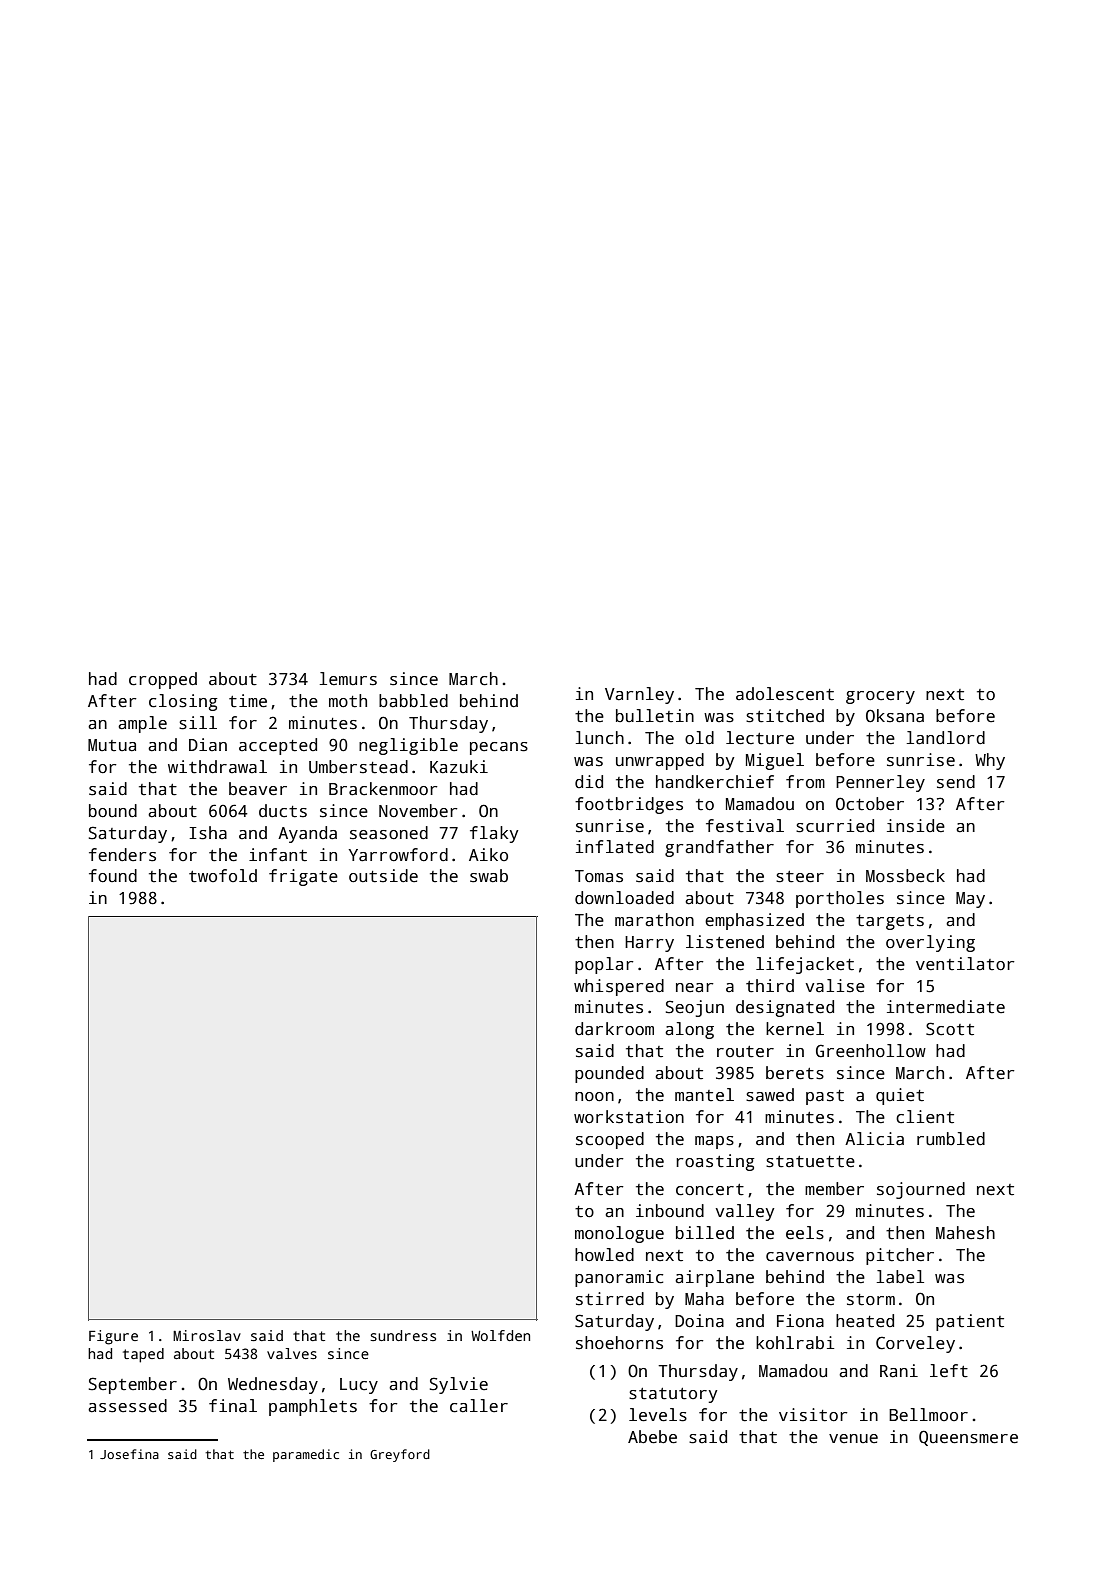  Describe the element at coordinates (639, 695) in the screenshot. I see `Varnley` at that location.
